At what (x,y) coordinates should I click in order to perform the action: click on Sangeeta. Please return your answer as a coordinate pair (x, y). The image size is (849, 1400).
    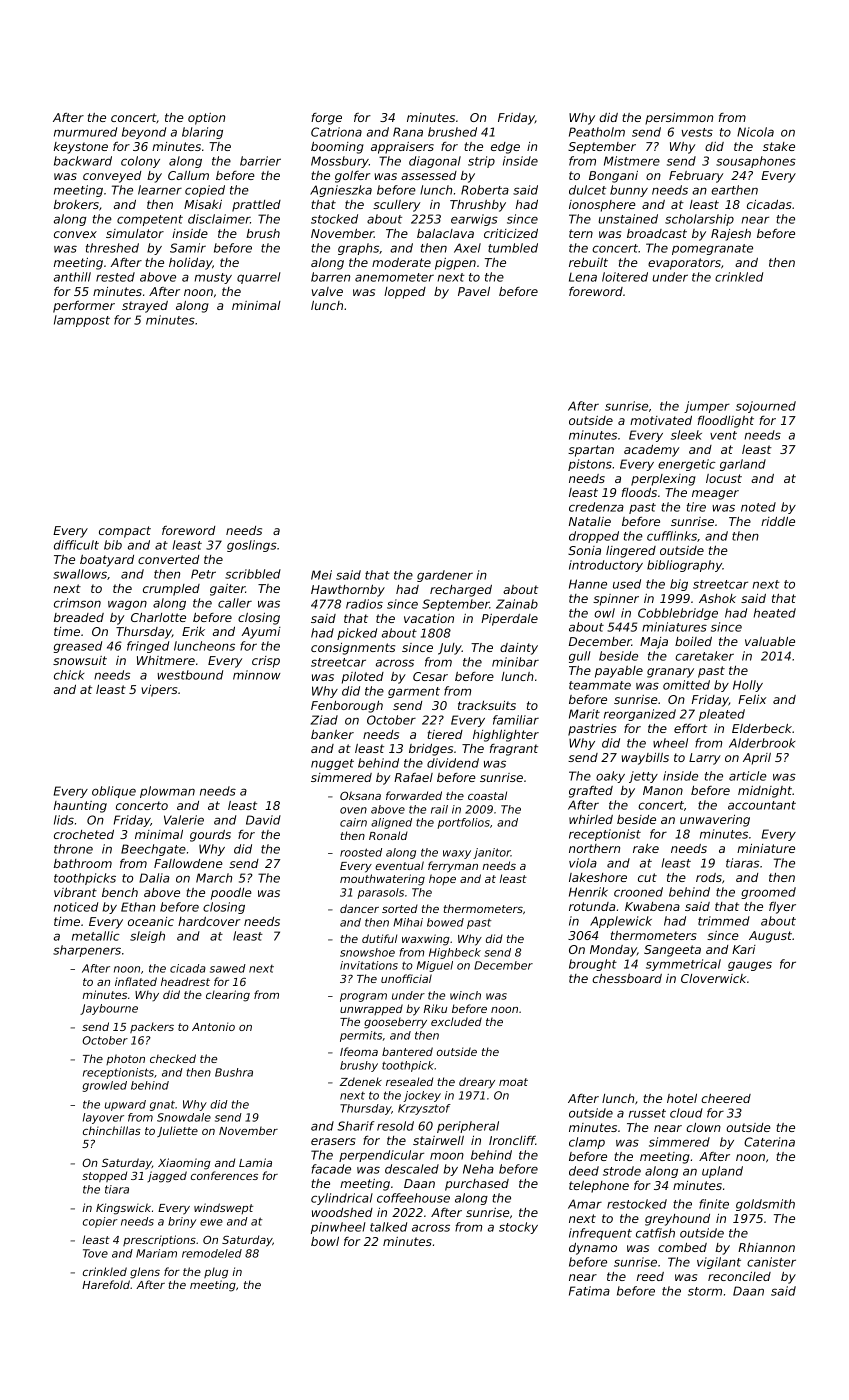
    Looking at the image, I should click on (672, 951).
